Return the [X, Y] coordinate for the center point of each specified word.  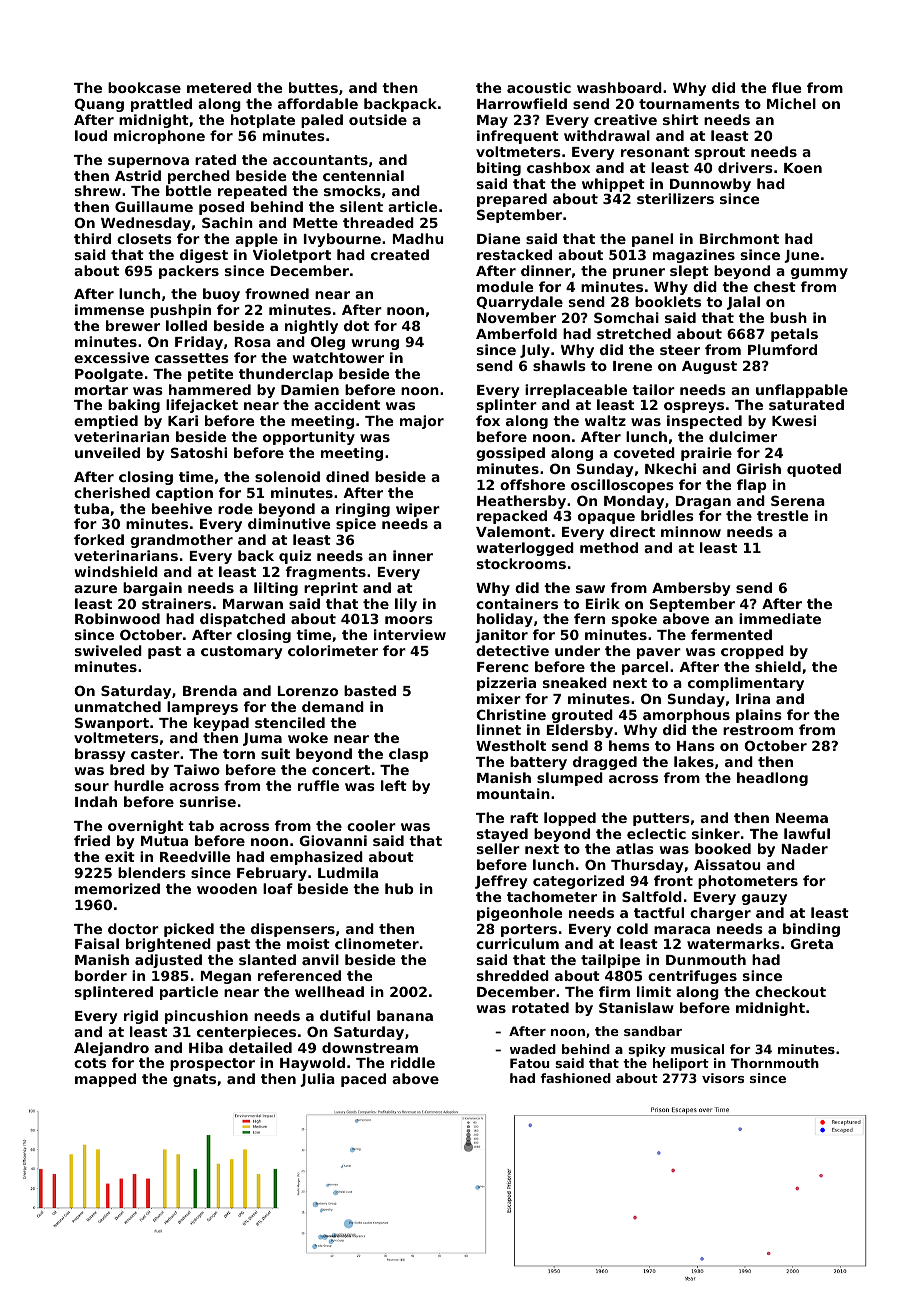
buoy [221, 295]
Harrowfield [522, 103]
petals [794, 335]
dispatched [242, 620]
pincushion [206, 1017]
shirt [681, 119]
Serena [798, 500]
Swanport [112, 724]
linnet [499, 729]
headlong [772, 779]
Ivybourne [342, 240]
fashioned [575, 1078]
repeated [252, 192]
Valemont [513, 531]
